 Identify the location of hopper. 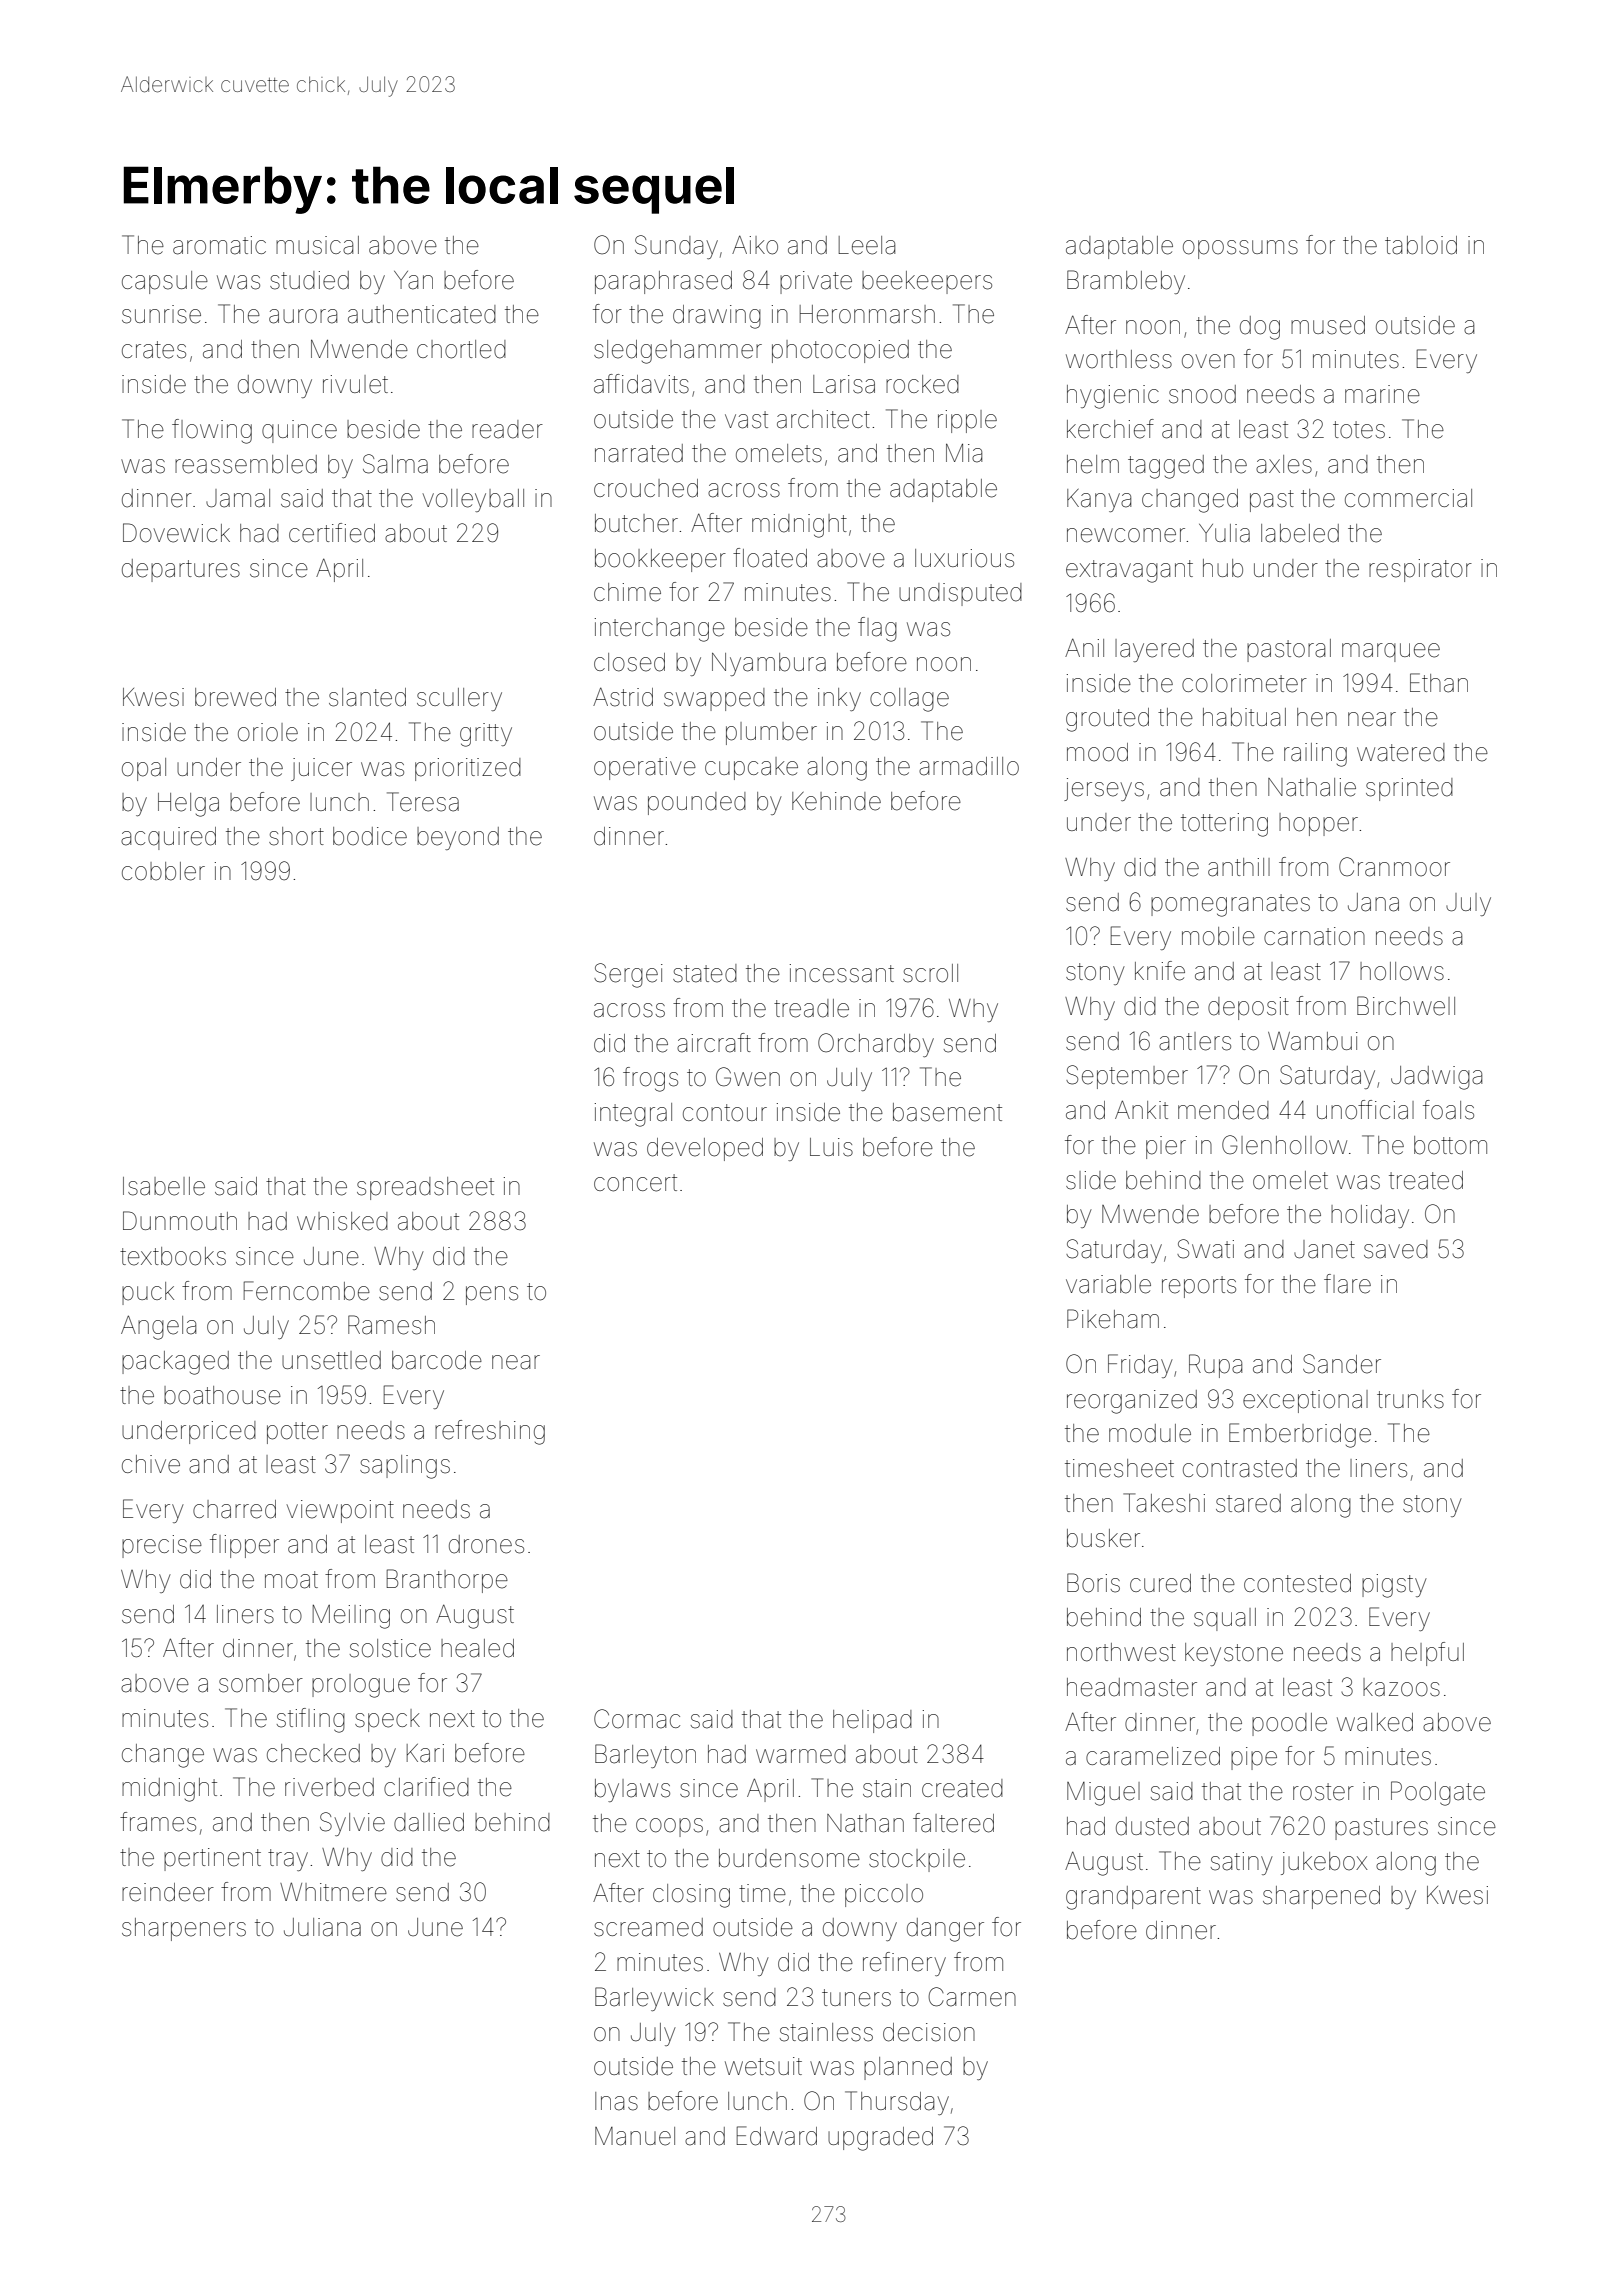
(1318, 824).
